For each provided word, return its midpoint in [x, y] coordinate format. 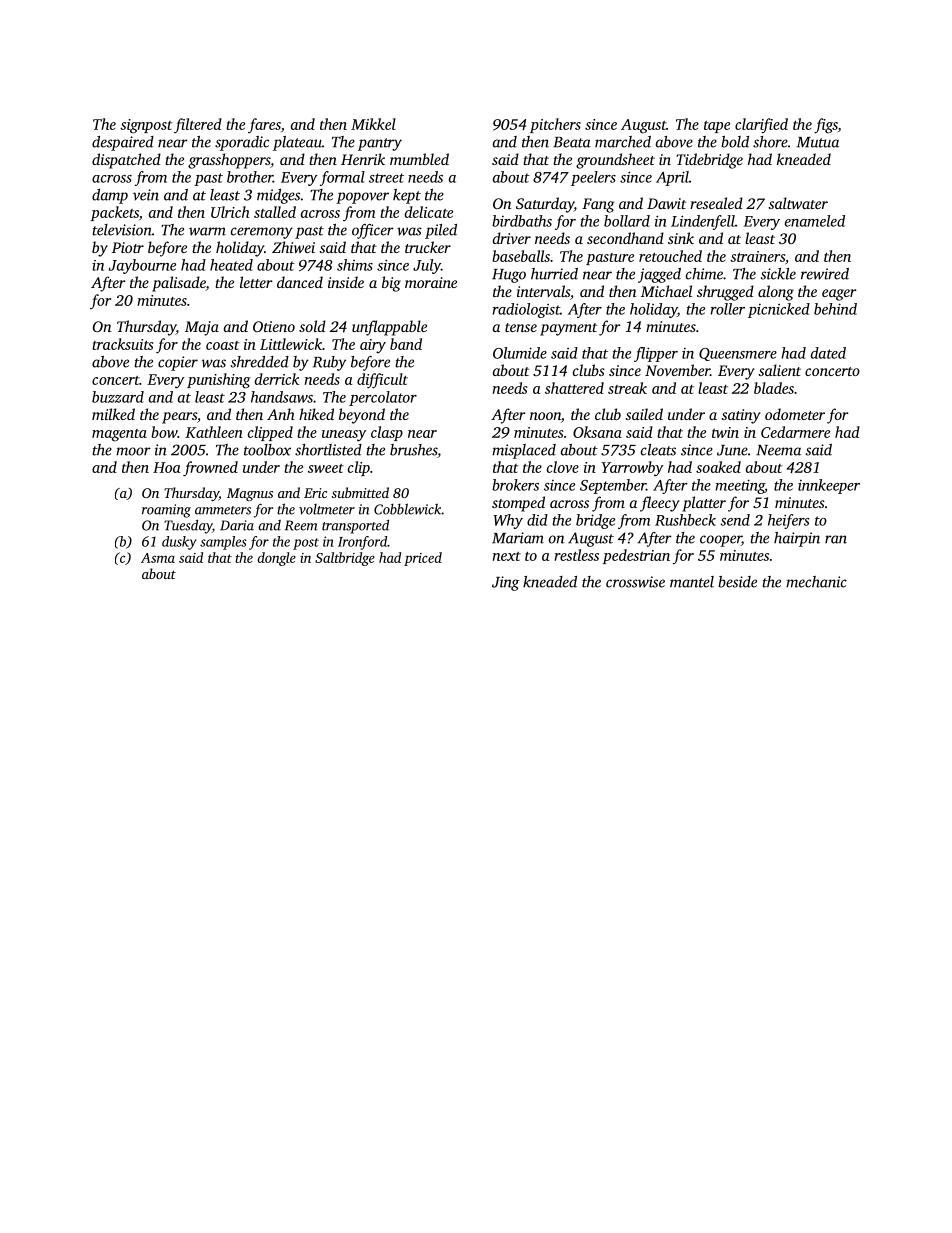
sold [312, 326]
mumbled [419, 159]
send [735, 520]
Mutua [818, 142]
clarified [761, 125]
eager [839, 295]
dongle [277, 559]
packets [115, 213]
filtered [198, 125]
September [613, 486]
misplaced [524, 451]
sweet [326, 468]
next [507, 556]
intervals [543, 291]
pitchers [555, 125]
